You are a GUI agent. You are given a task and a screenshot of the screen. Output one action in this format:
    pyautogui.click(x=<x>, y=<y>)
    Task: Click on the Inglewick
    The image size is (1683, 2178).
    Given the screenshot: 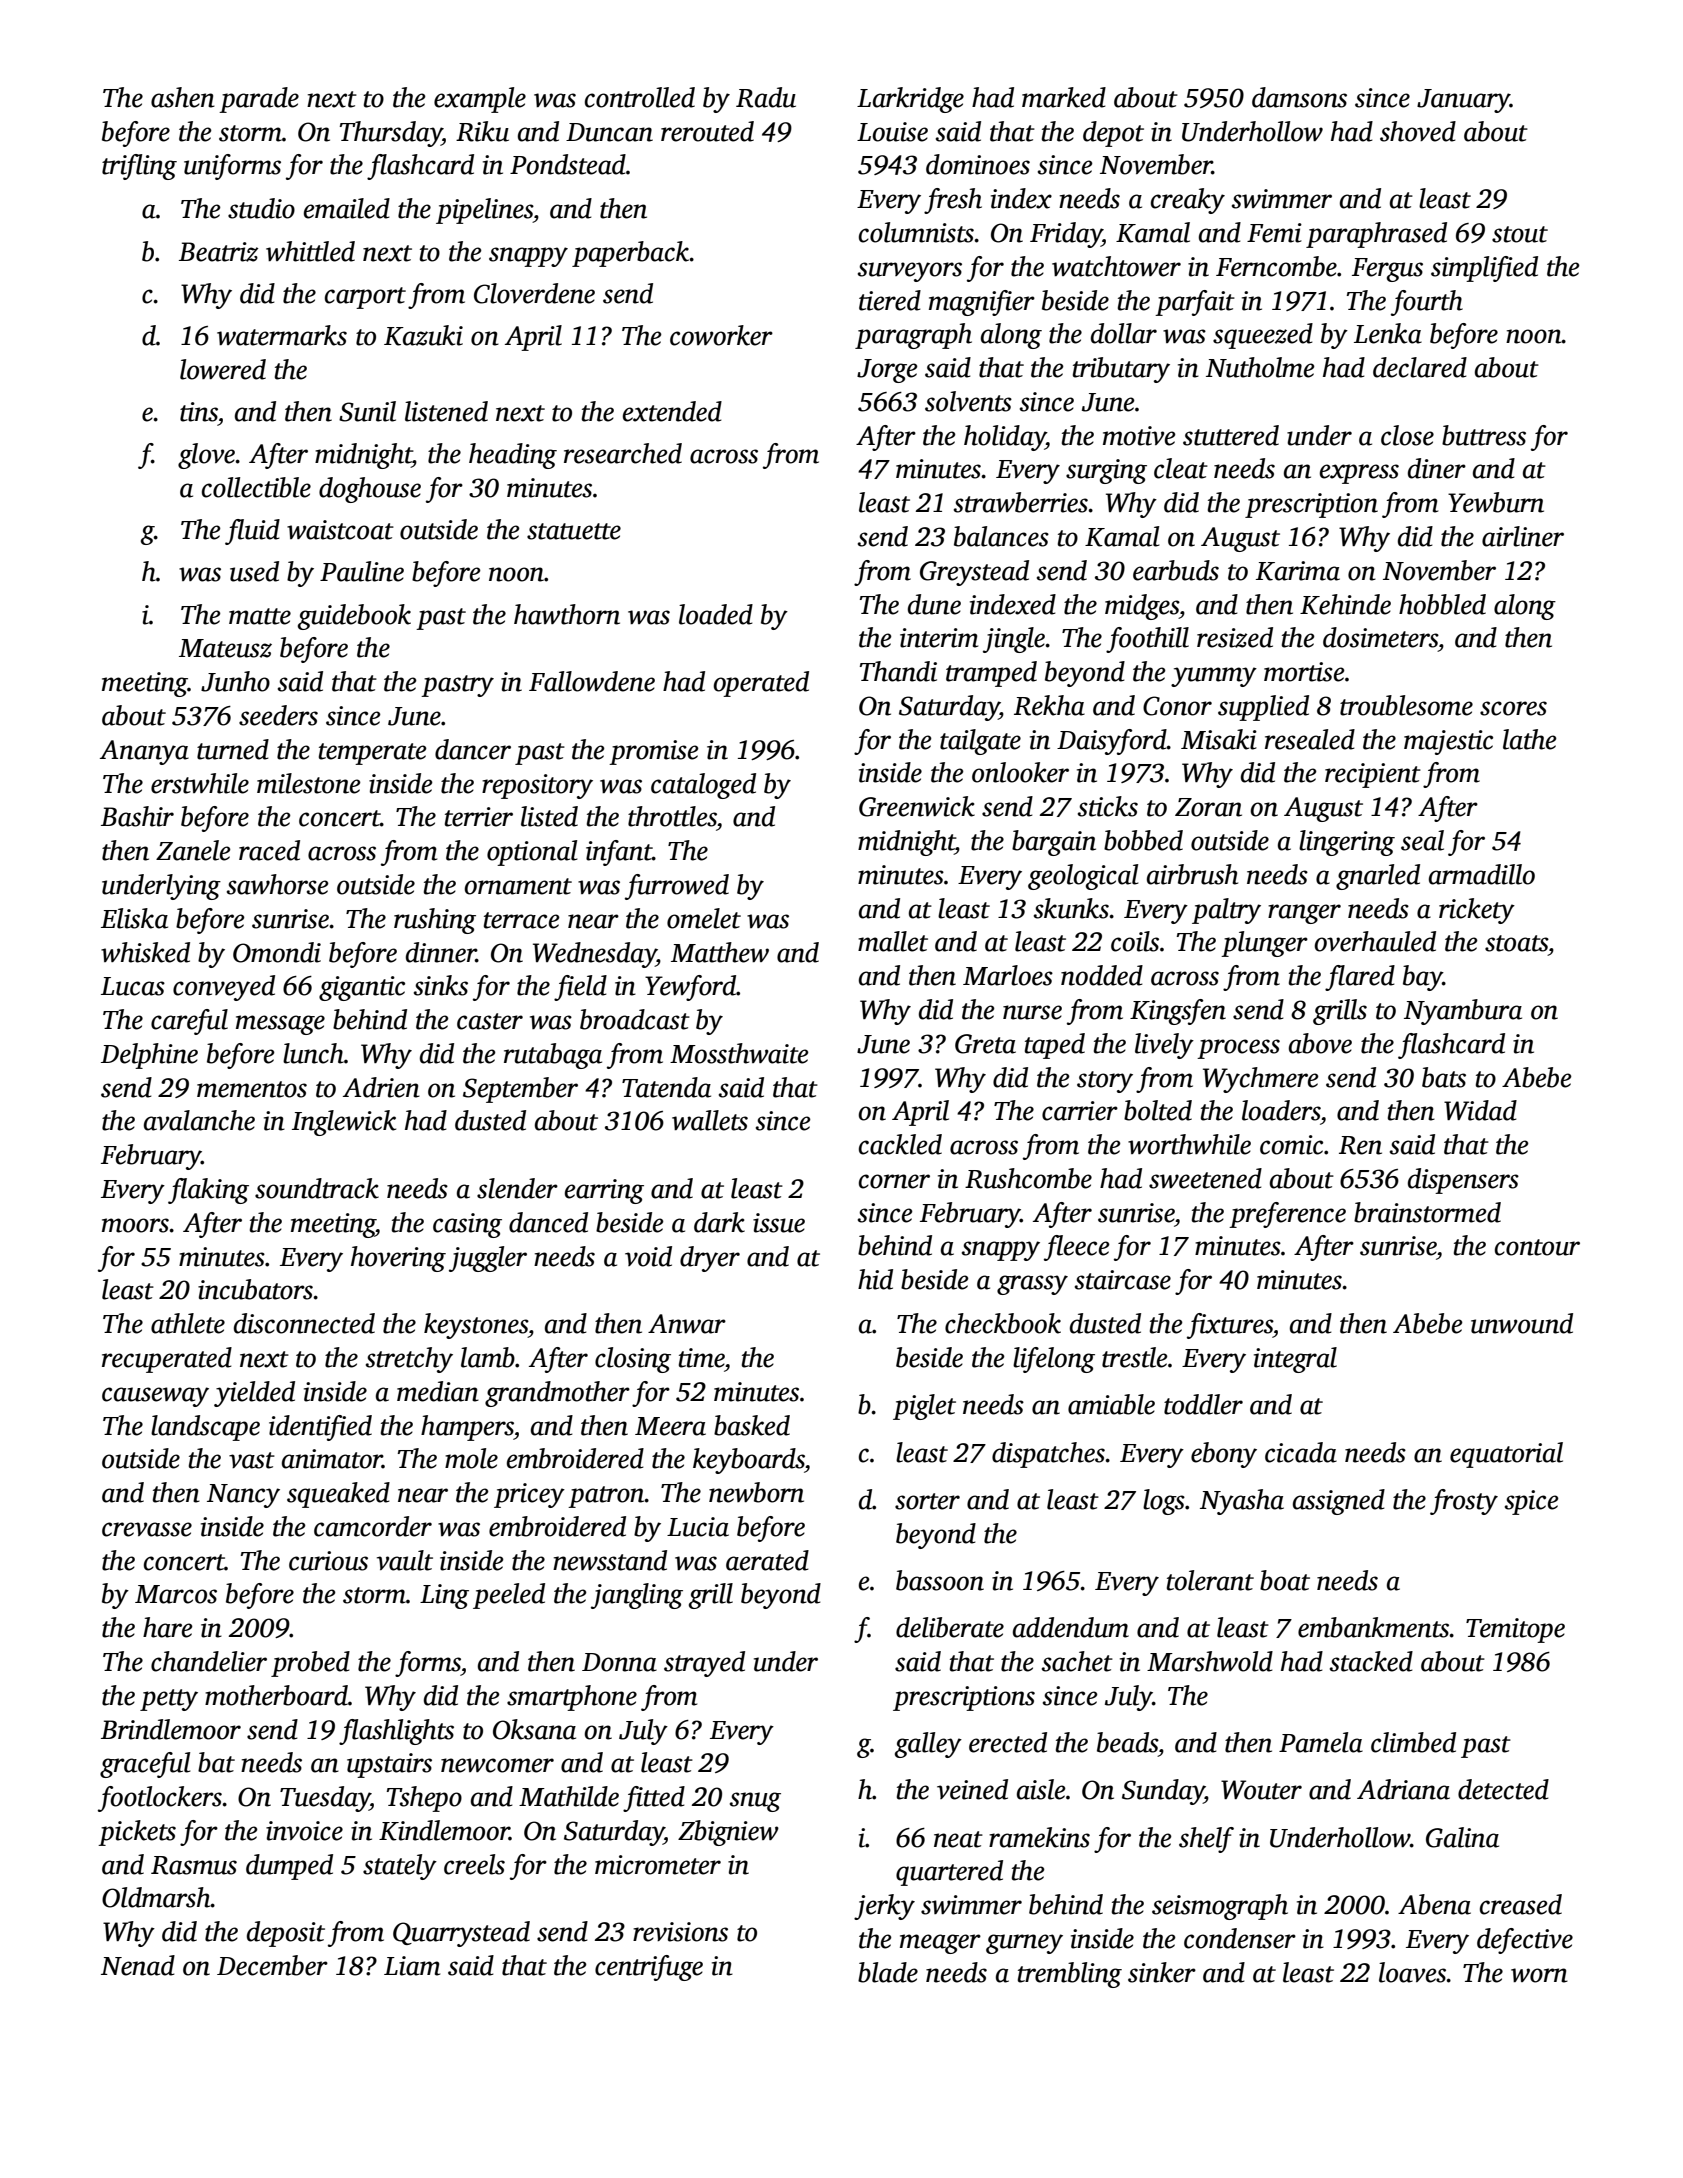 What is the action you would take?
    pyautogui.click(x=344, y=1123)
